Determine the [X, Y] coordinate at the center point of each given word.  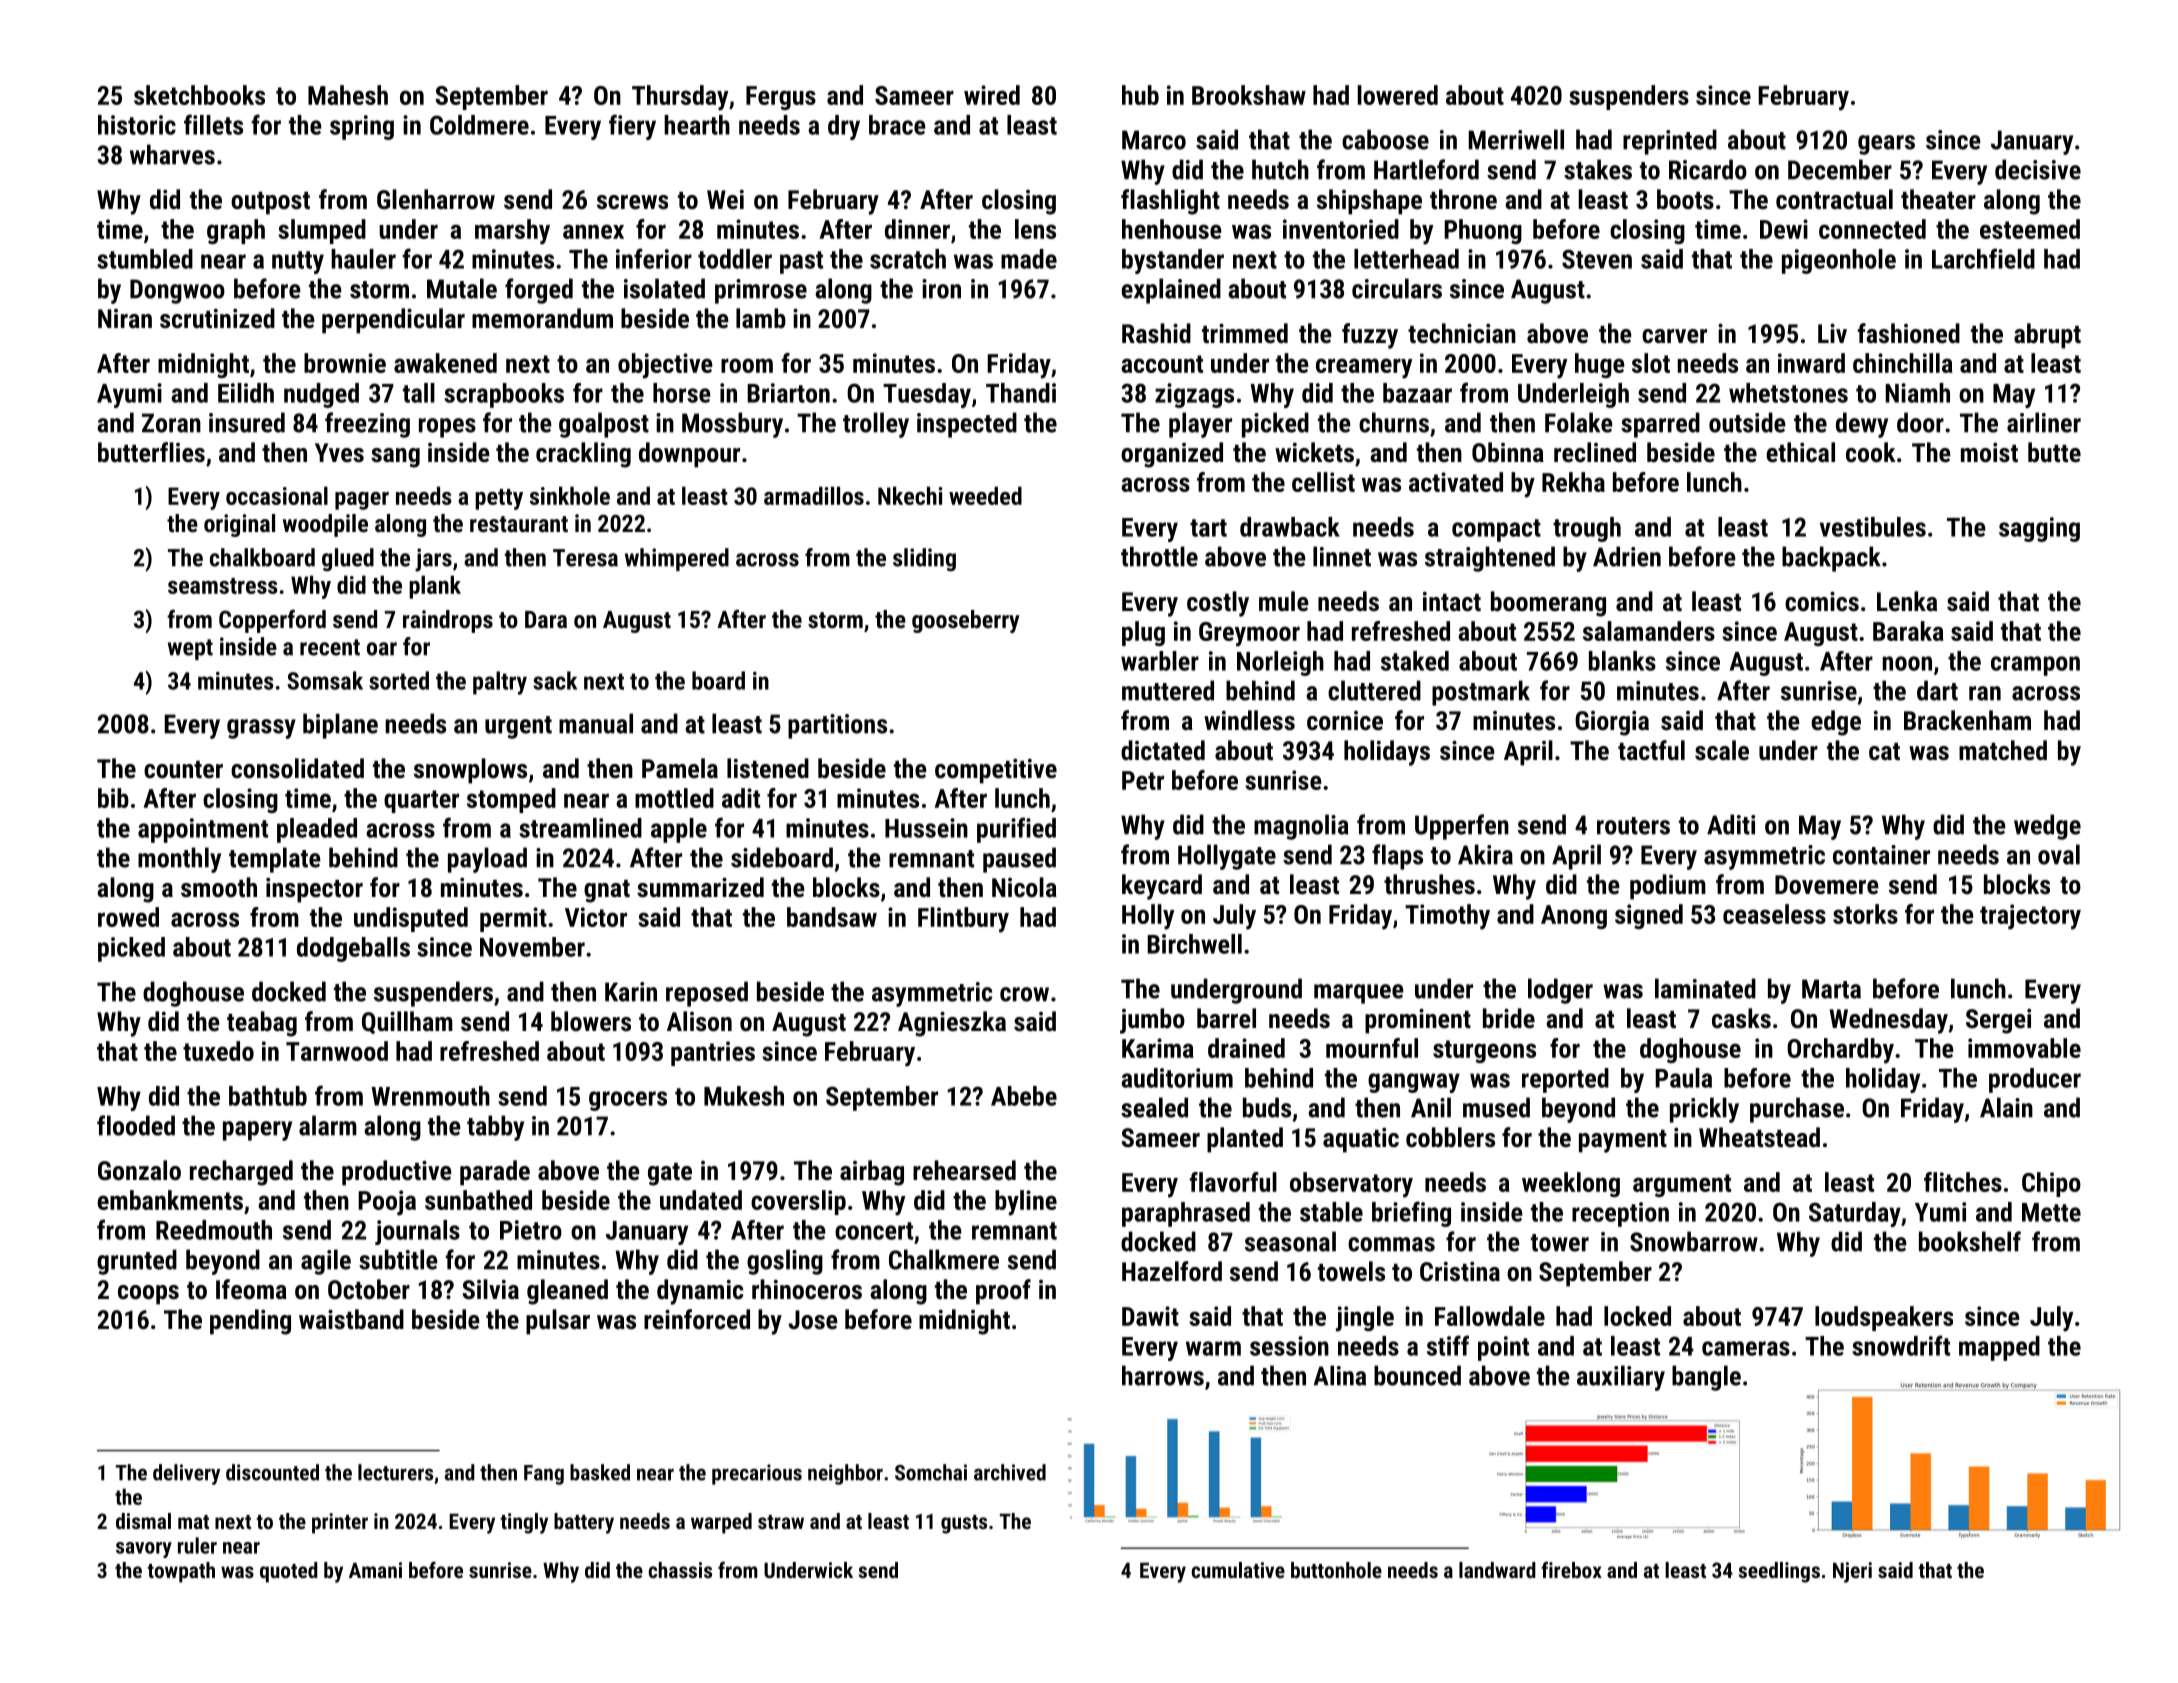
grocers [628, 1101]
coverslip [798, 1202]
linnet [1342, 556]
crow [1024, 994]
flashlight [1170, 202]
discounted [272, 1472]
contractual [1834, 199]
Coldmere [479, 125]
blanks [1622, 661]
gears [1886, 145]
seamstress [223, 586]
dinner [917, 229]
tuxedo [218, 1051]
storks [1865, 914]
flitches [1963, 1182]
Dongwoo [177, 291]
